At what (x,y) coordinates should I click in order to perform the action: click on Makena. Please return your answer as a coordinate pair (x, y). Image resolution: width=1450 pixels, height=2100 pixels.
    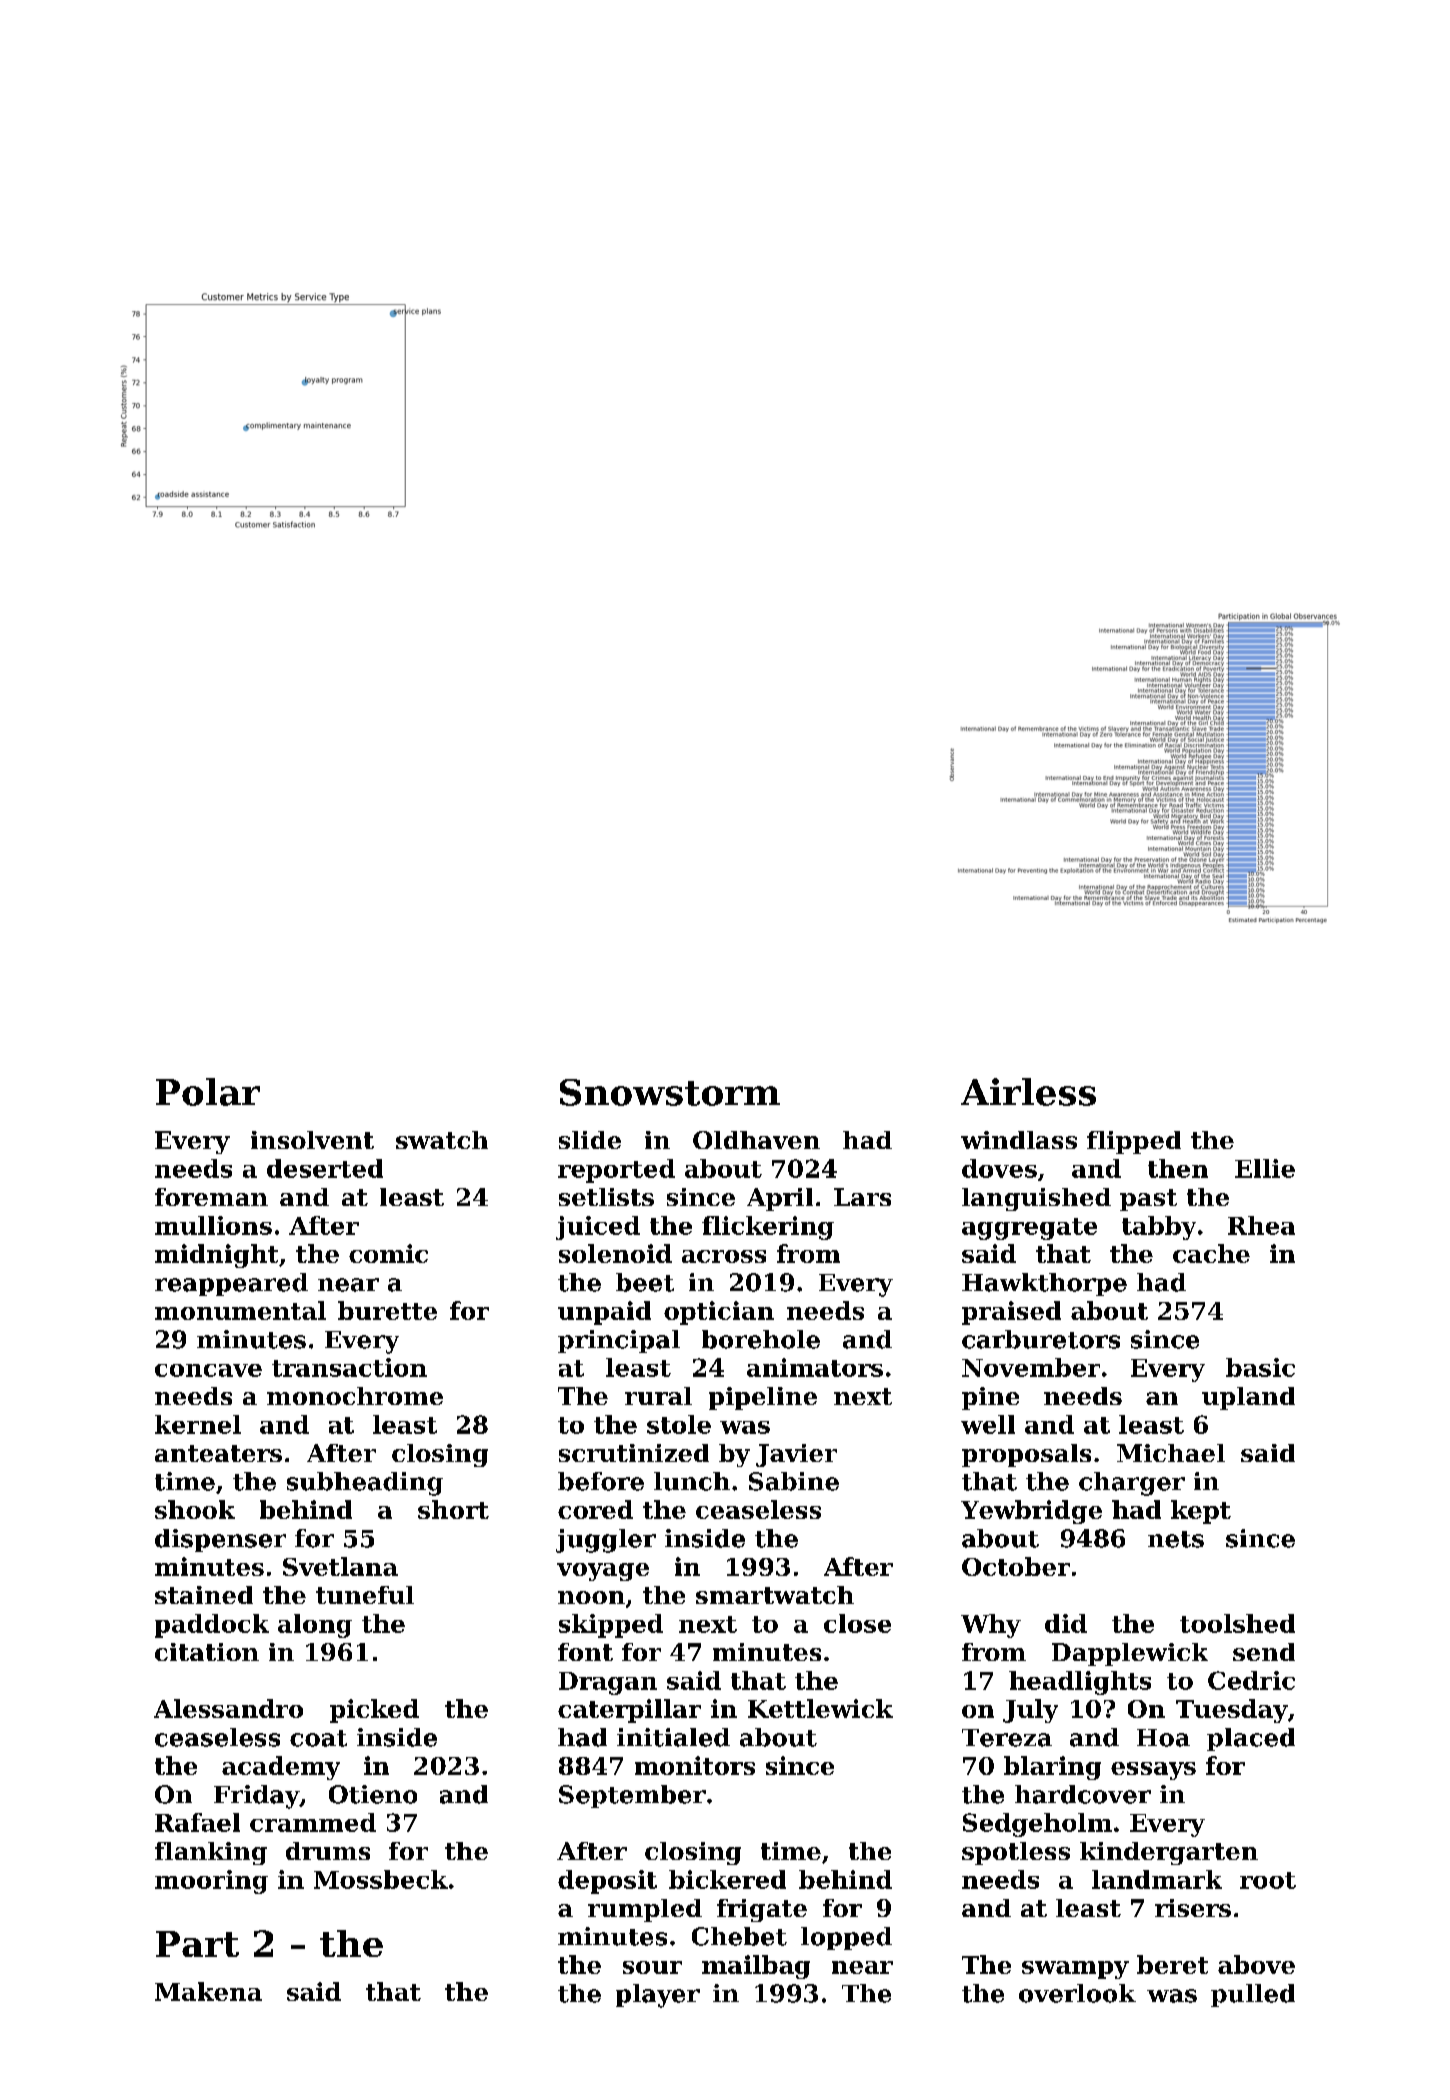
    Looking at the image, I should click on (208, 1991).
